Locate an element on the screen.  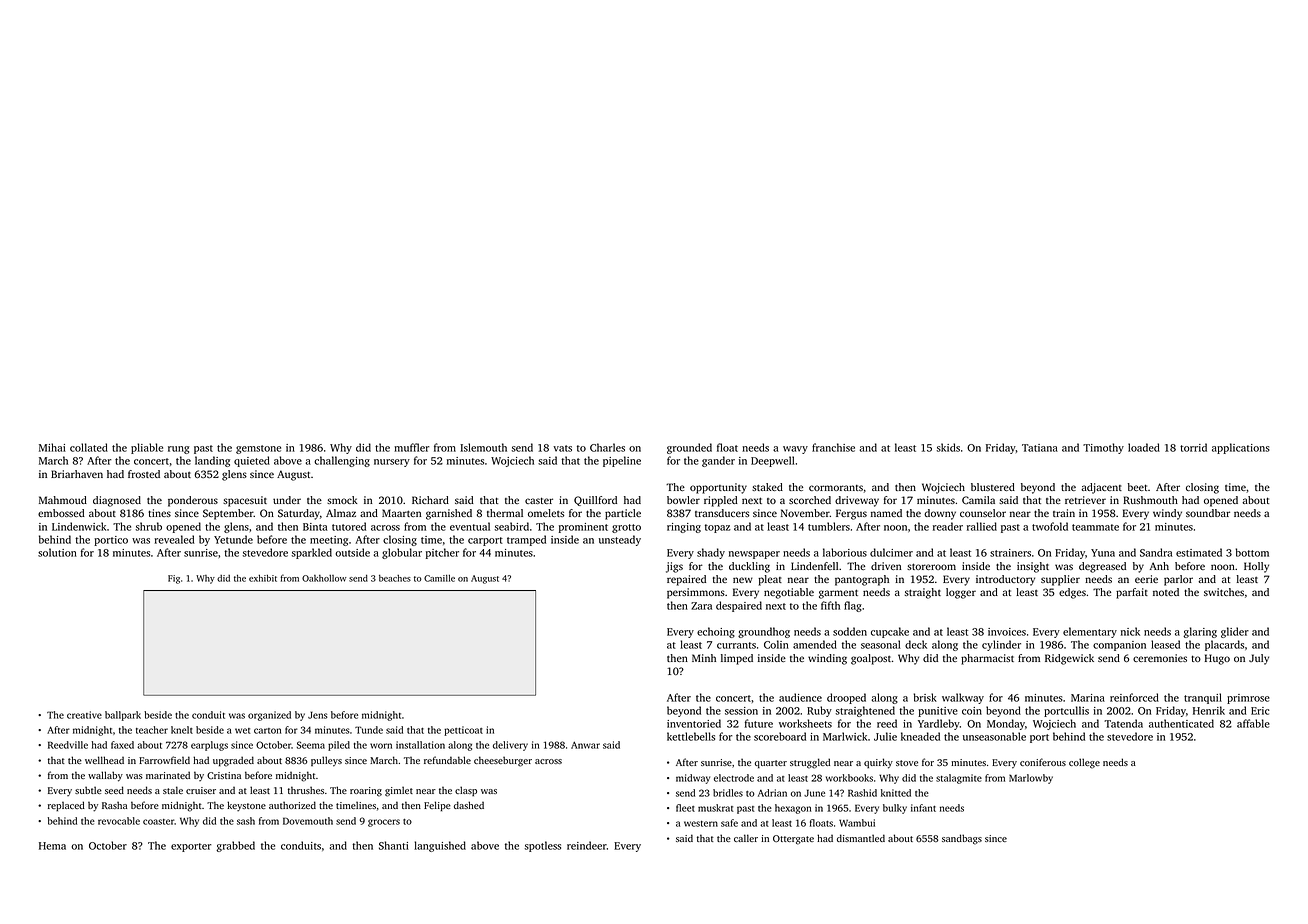
omelets is located at coordinates (546, 513).
